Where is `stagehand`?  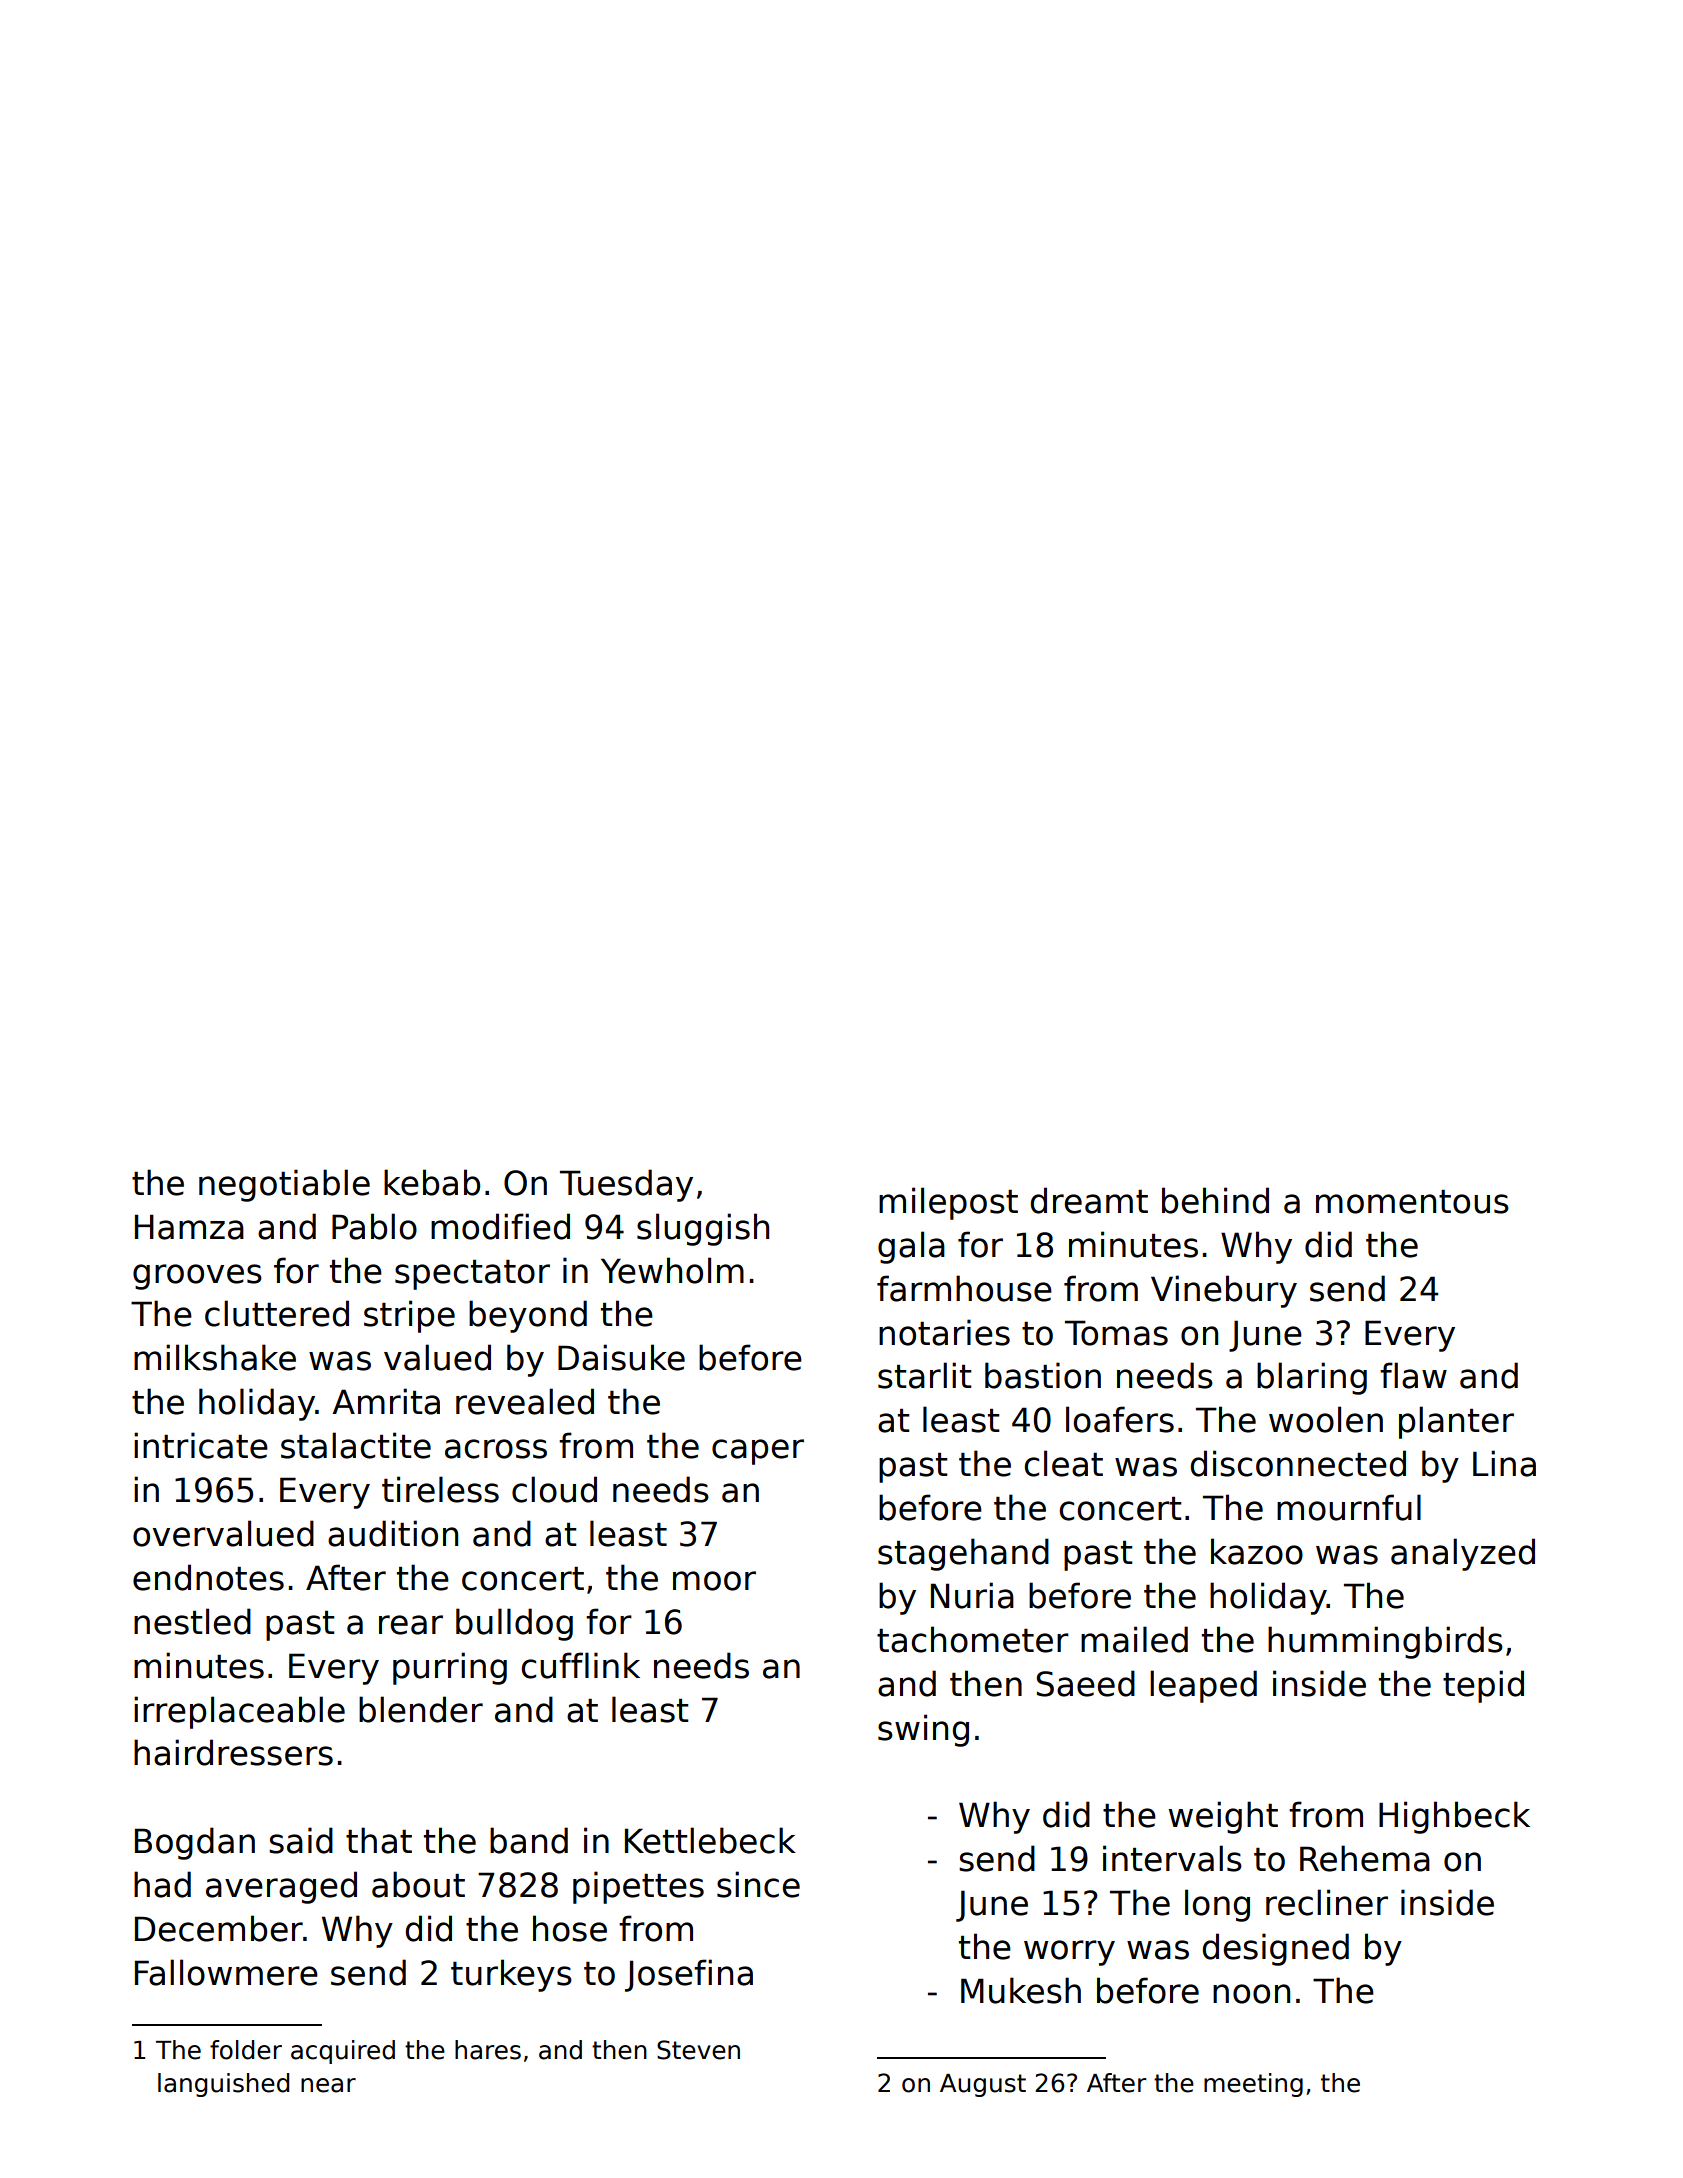 stagehand is located at coordinates (963, 1554).
